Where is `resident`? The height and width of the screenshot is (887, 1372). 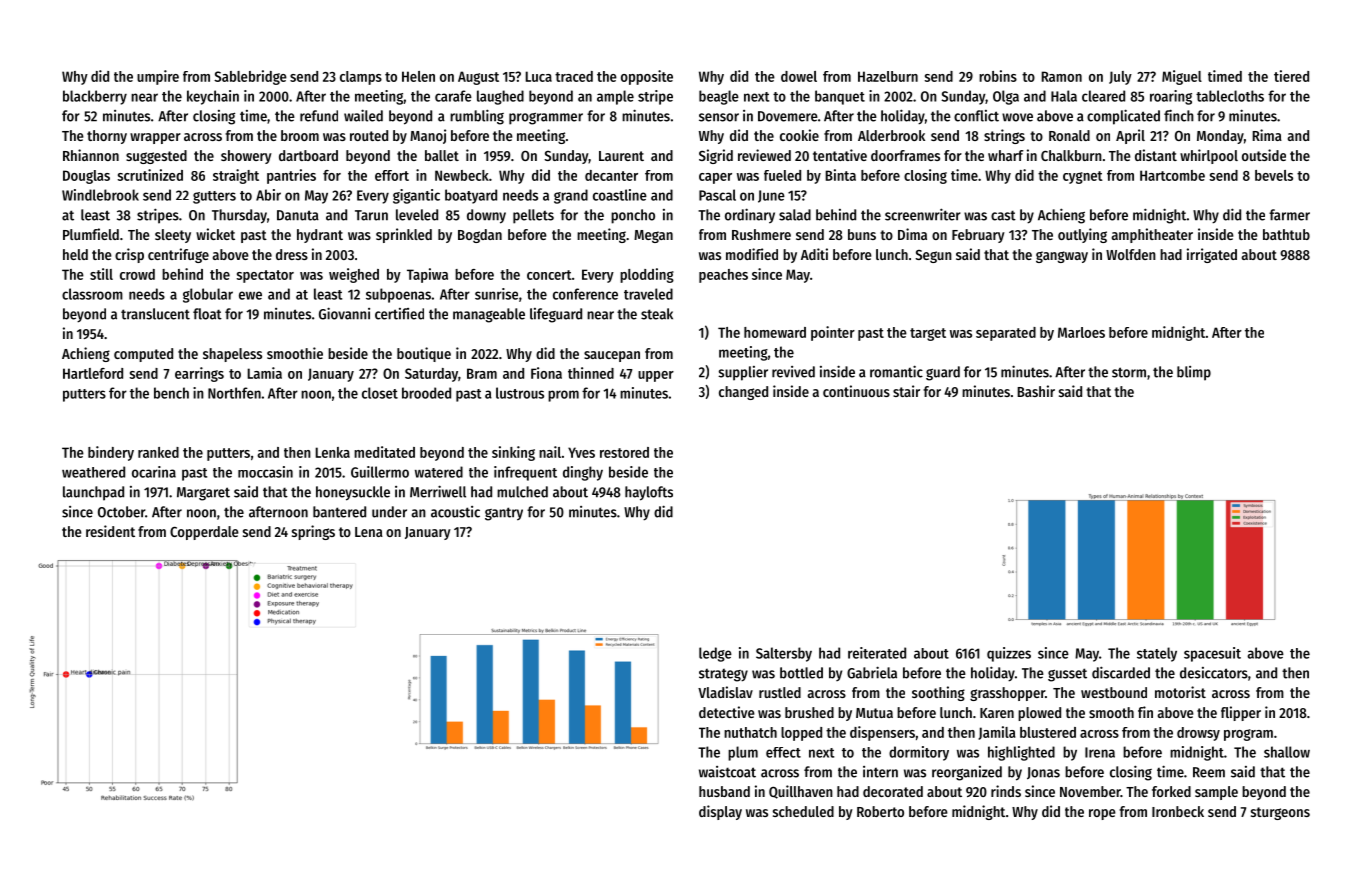
resident is located at coordinates (110, 531).
